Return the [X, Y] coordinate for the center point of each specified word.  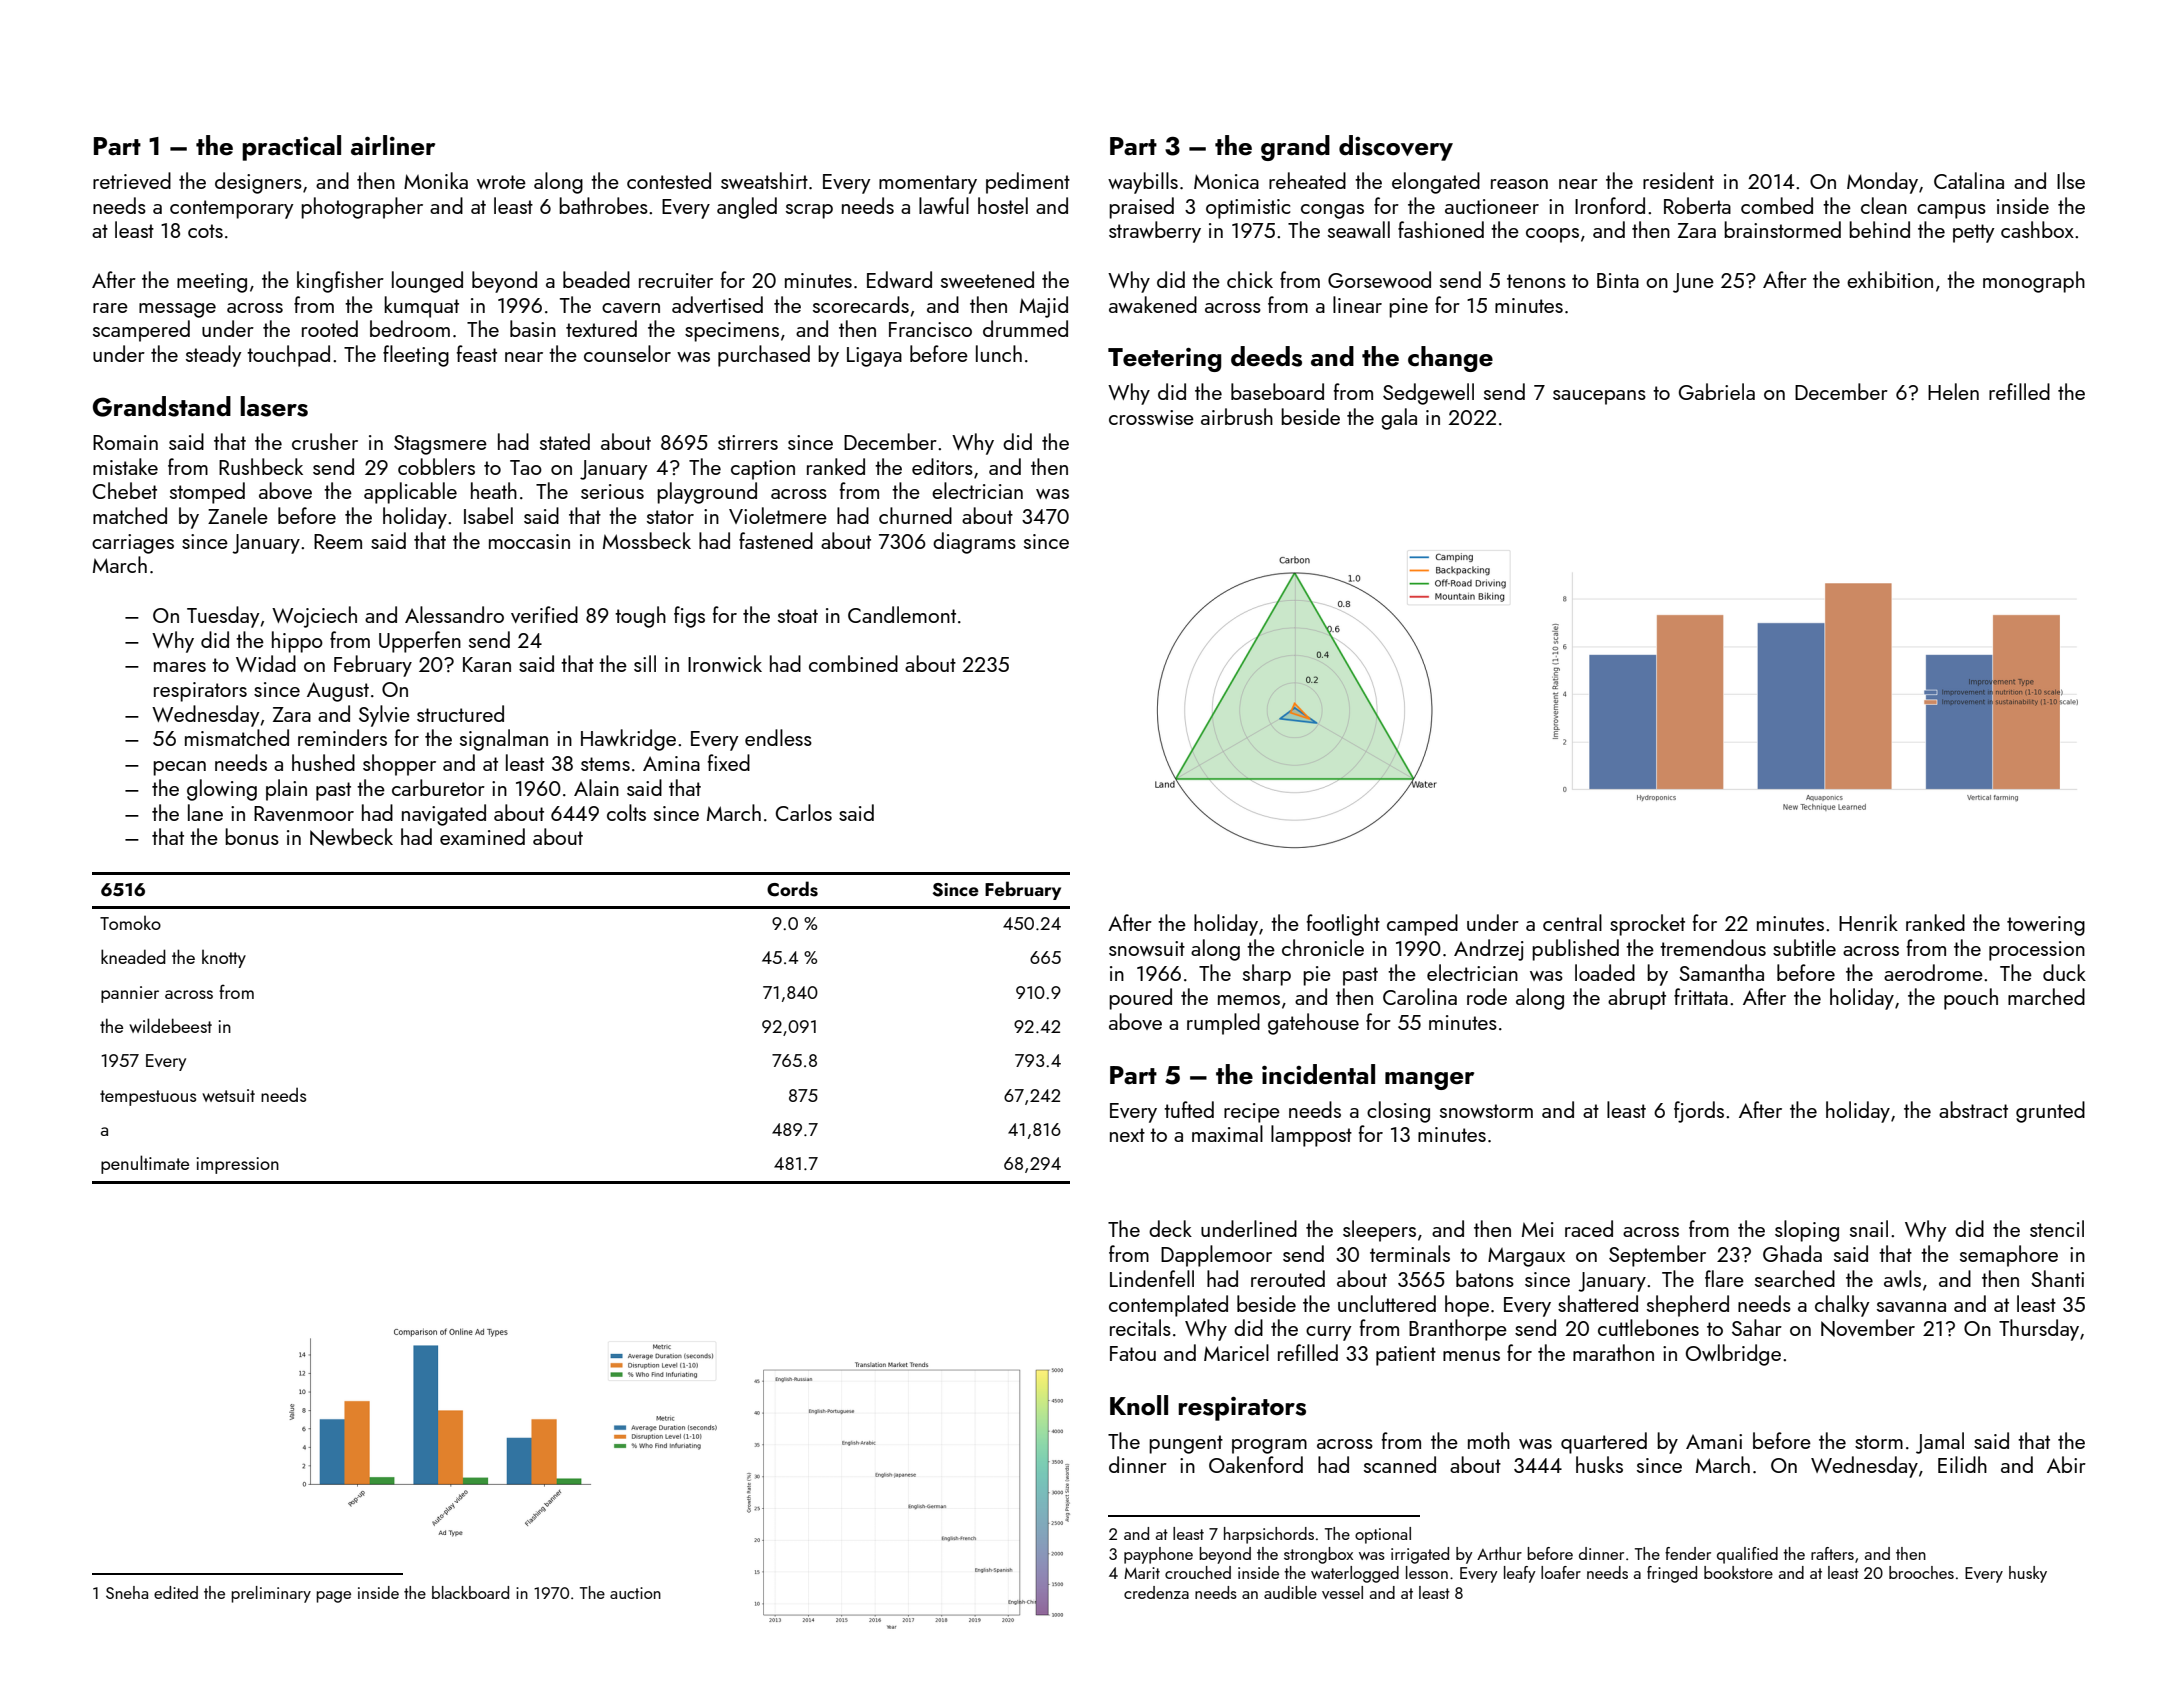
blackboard [470, 1592]
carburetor [438, 787]
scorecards [861, 304]
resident [1678, 180]
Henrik [1868, 922]
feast [477, 353]
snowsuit [1147, 948]
